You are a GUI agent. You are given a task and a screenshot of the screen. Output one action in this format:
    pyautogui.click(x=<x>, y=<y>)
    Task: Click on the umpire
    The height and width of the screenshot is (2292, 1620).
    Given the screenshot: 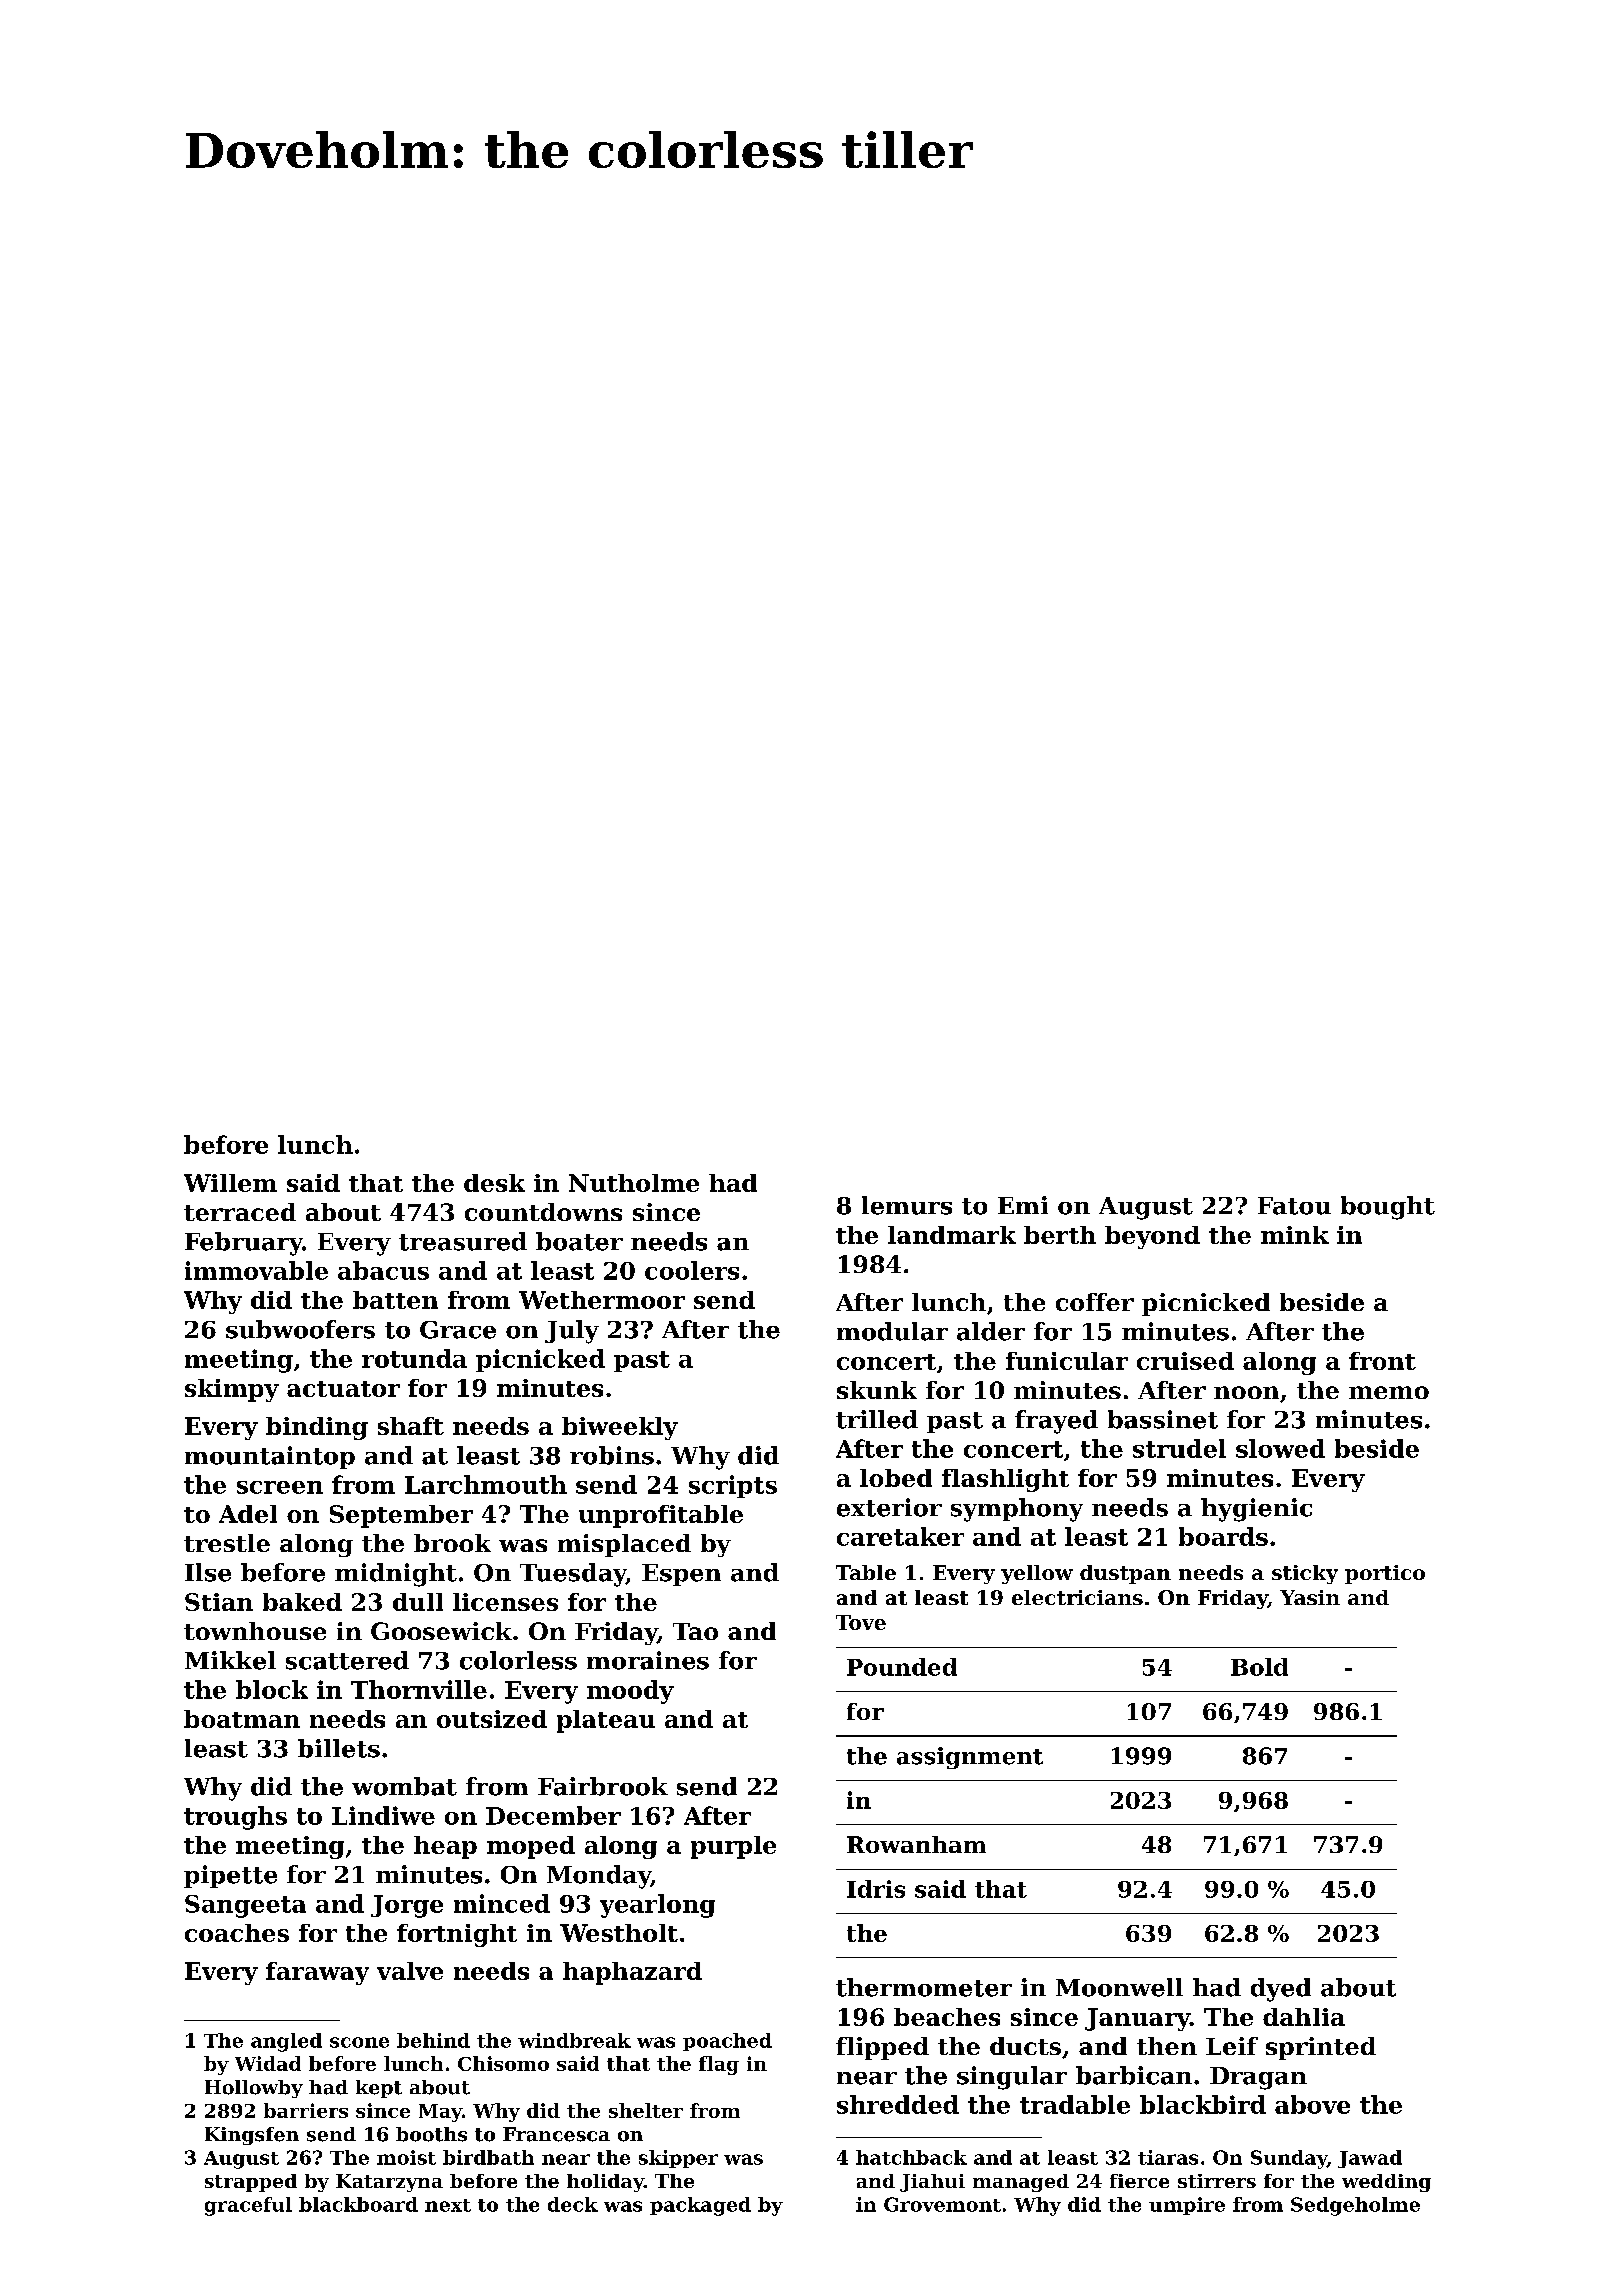 What is the action you would take?
    pyautogui.click(x=1187, y=2206)
